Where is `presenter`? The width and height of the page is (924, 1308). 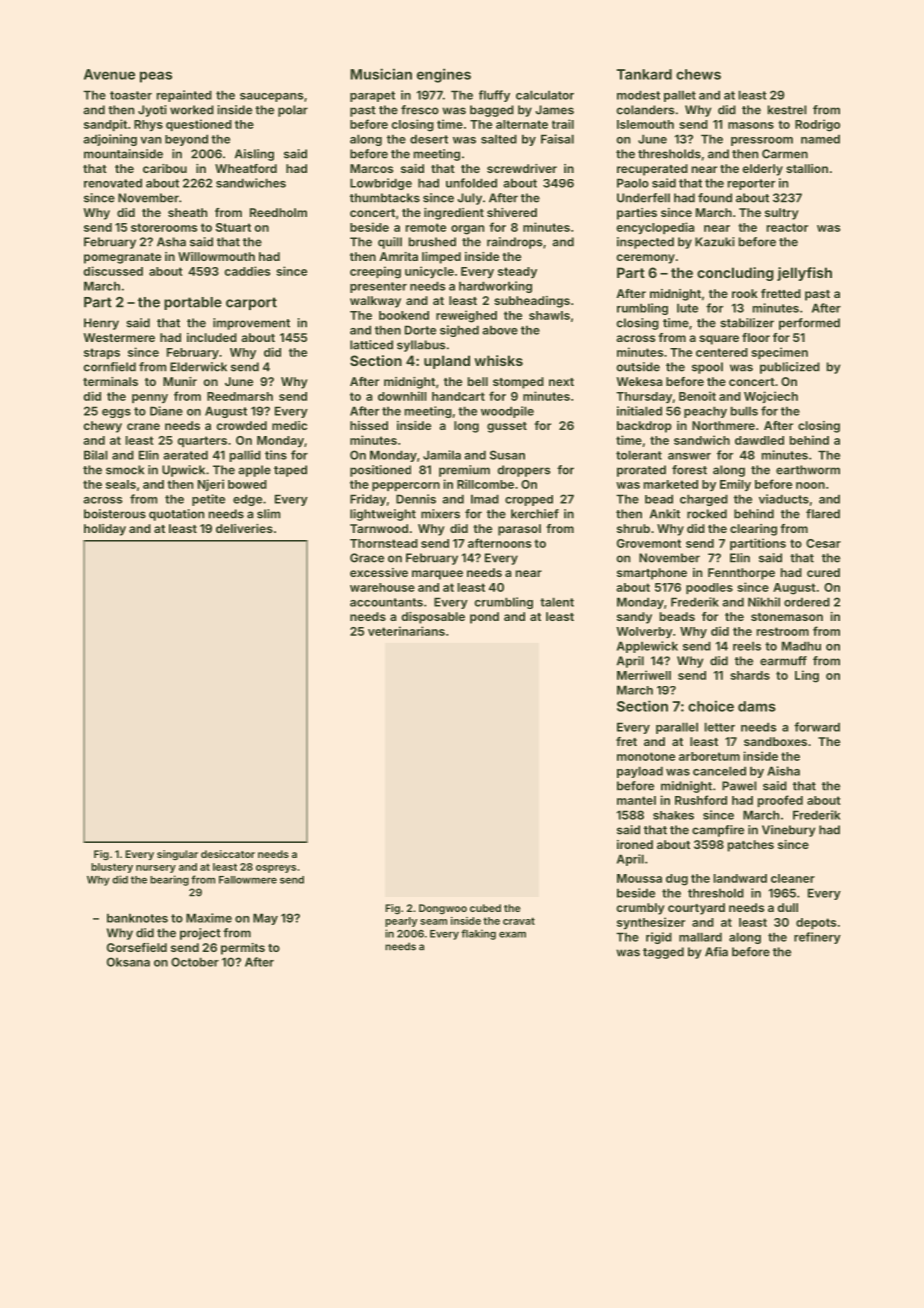 presenter is located at coordinates (378, 287).
